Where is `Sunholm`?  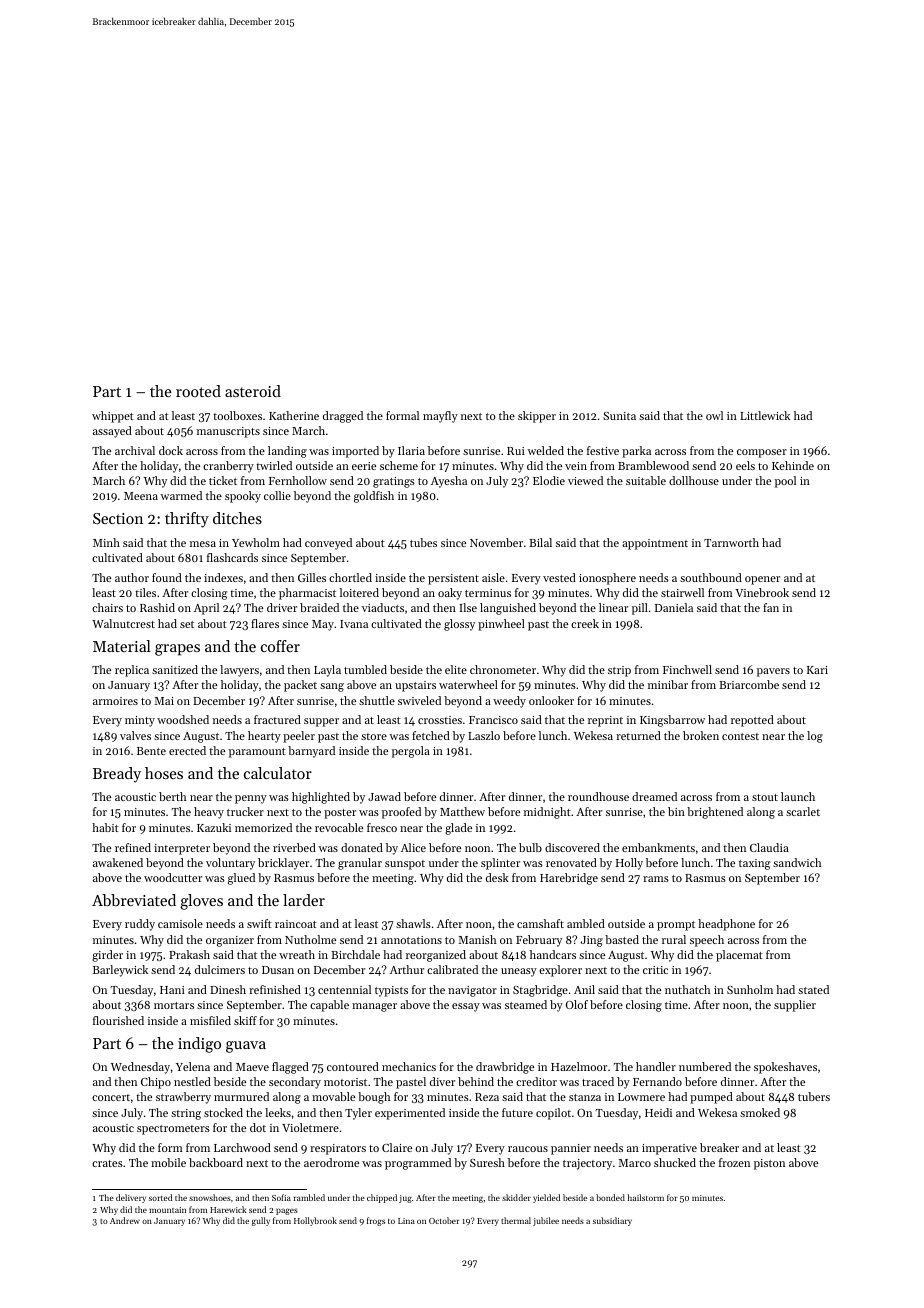 Sunholm is located at coordinates (750, 989).
